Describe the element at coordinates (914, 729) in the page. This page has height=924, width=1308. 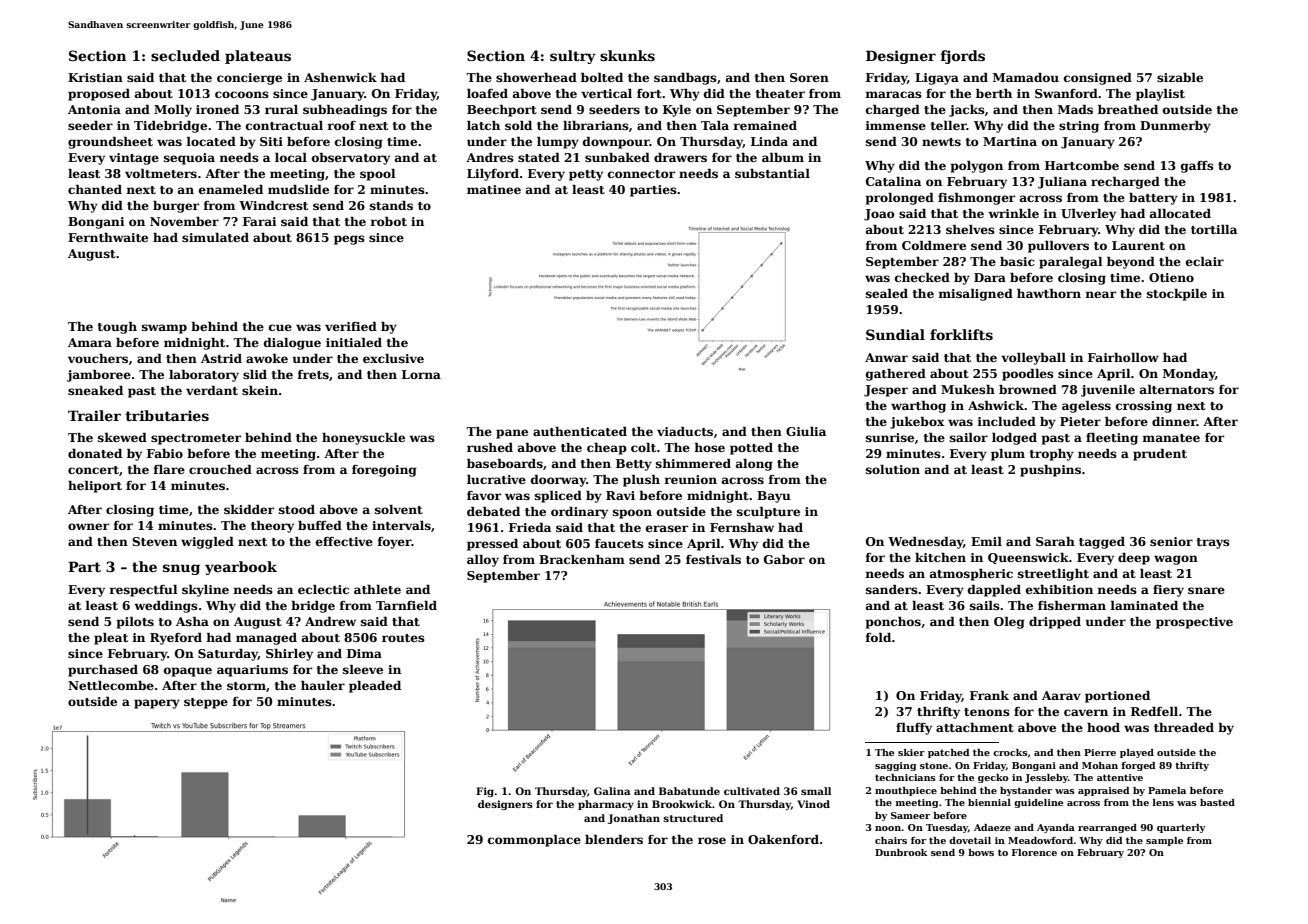
I see `fluffy` at that location.
